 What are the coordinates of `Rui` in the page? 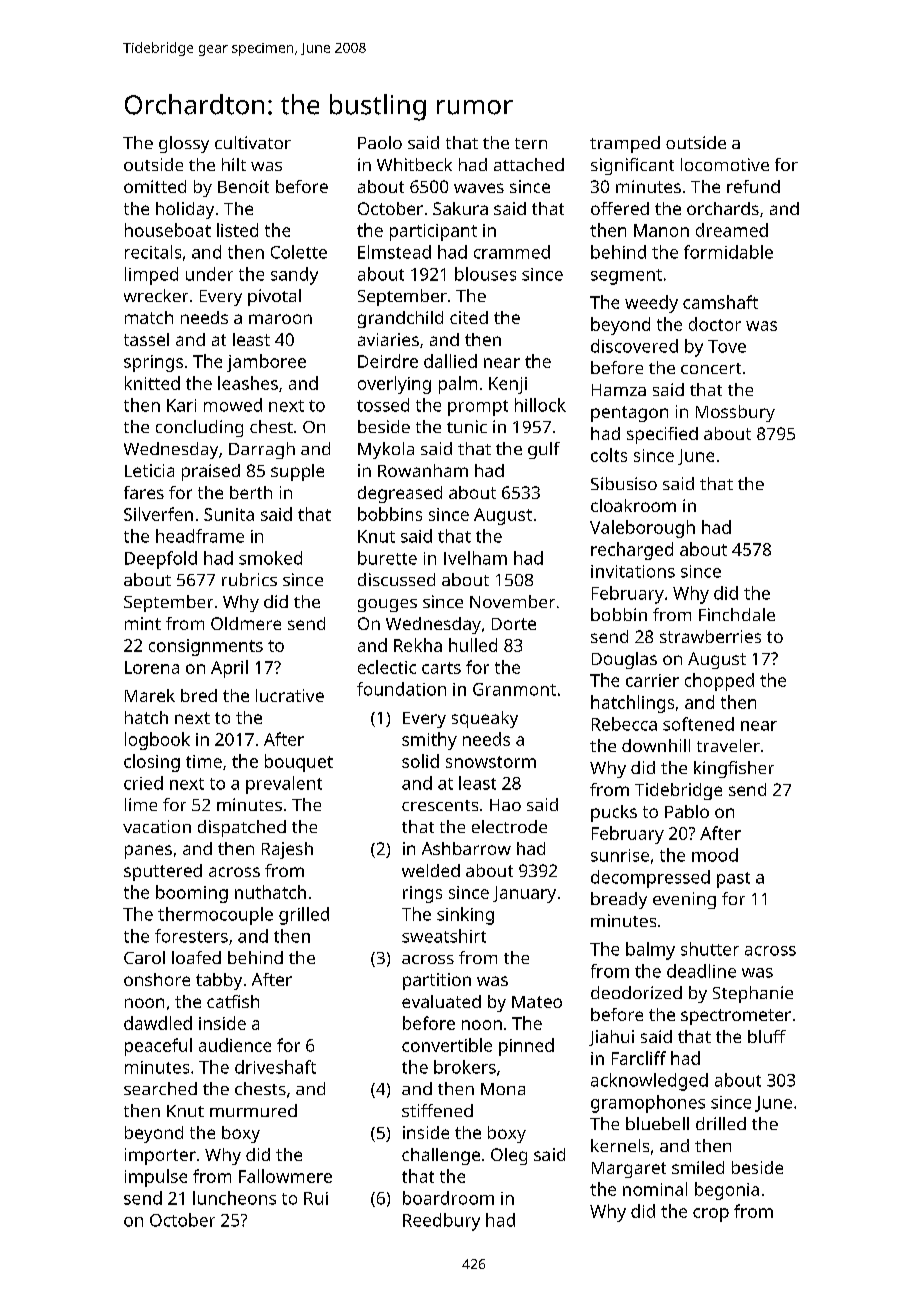 It's located at (316, 1198).
